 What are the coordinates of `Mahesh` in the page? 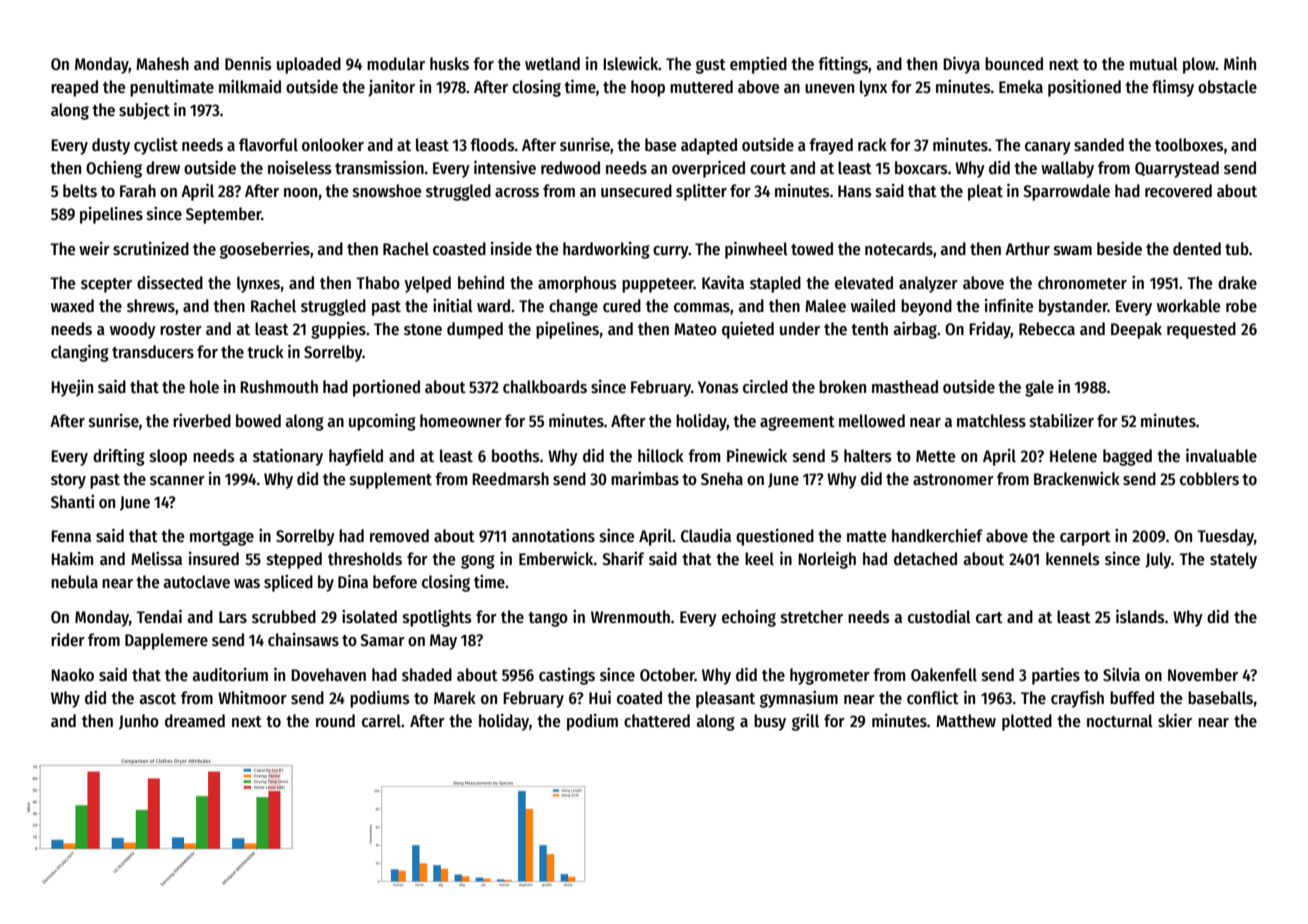 It's located at (162, 64).
